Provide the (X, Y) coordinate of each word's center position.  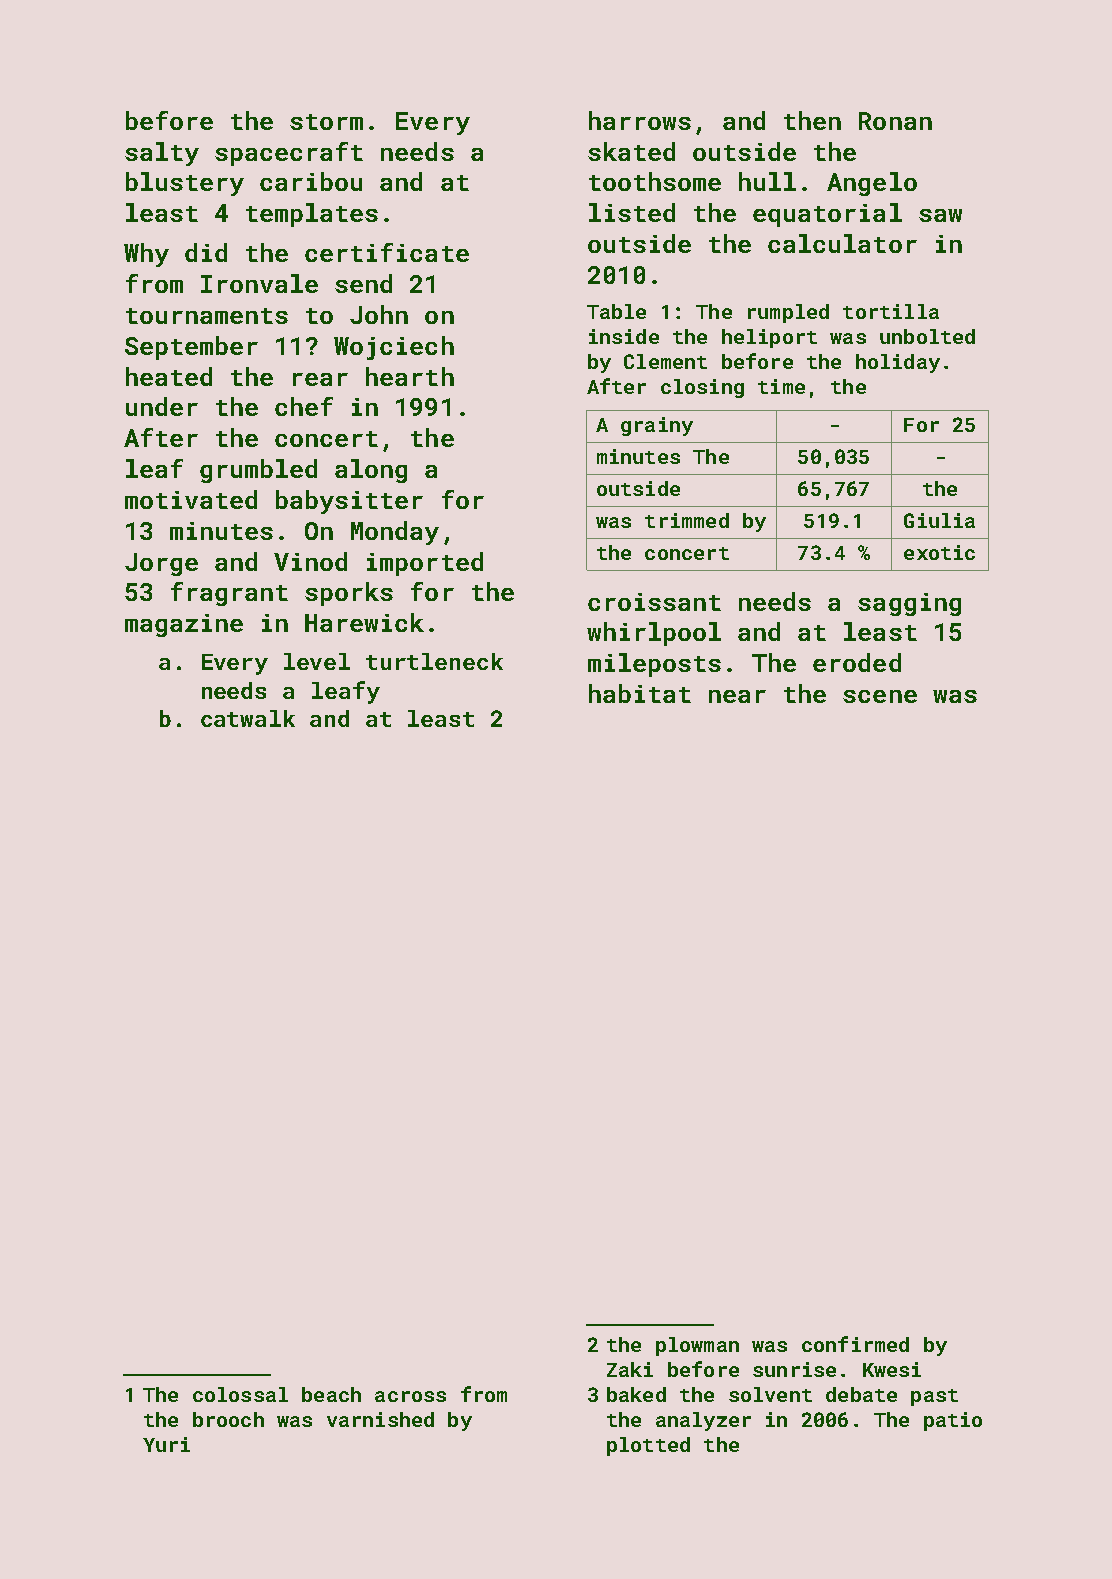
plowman (697, 1346)
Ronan (895, 121)
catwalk (248, 718)
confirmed (855, 1344)
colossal (240, 1394)
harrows (640, 120)
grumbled (258, 471)
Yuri (166, 1444)
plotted (648, 1446)
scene (880, 696)
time (781, 386)
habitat (640, 693)
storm (326, 122)
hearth (410, 376)
